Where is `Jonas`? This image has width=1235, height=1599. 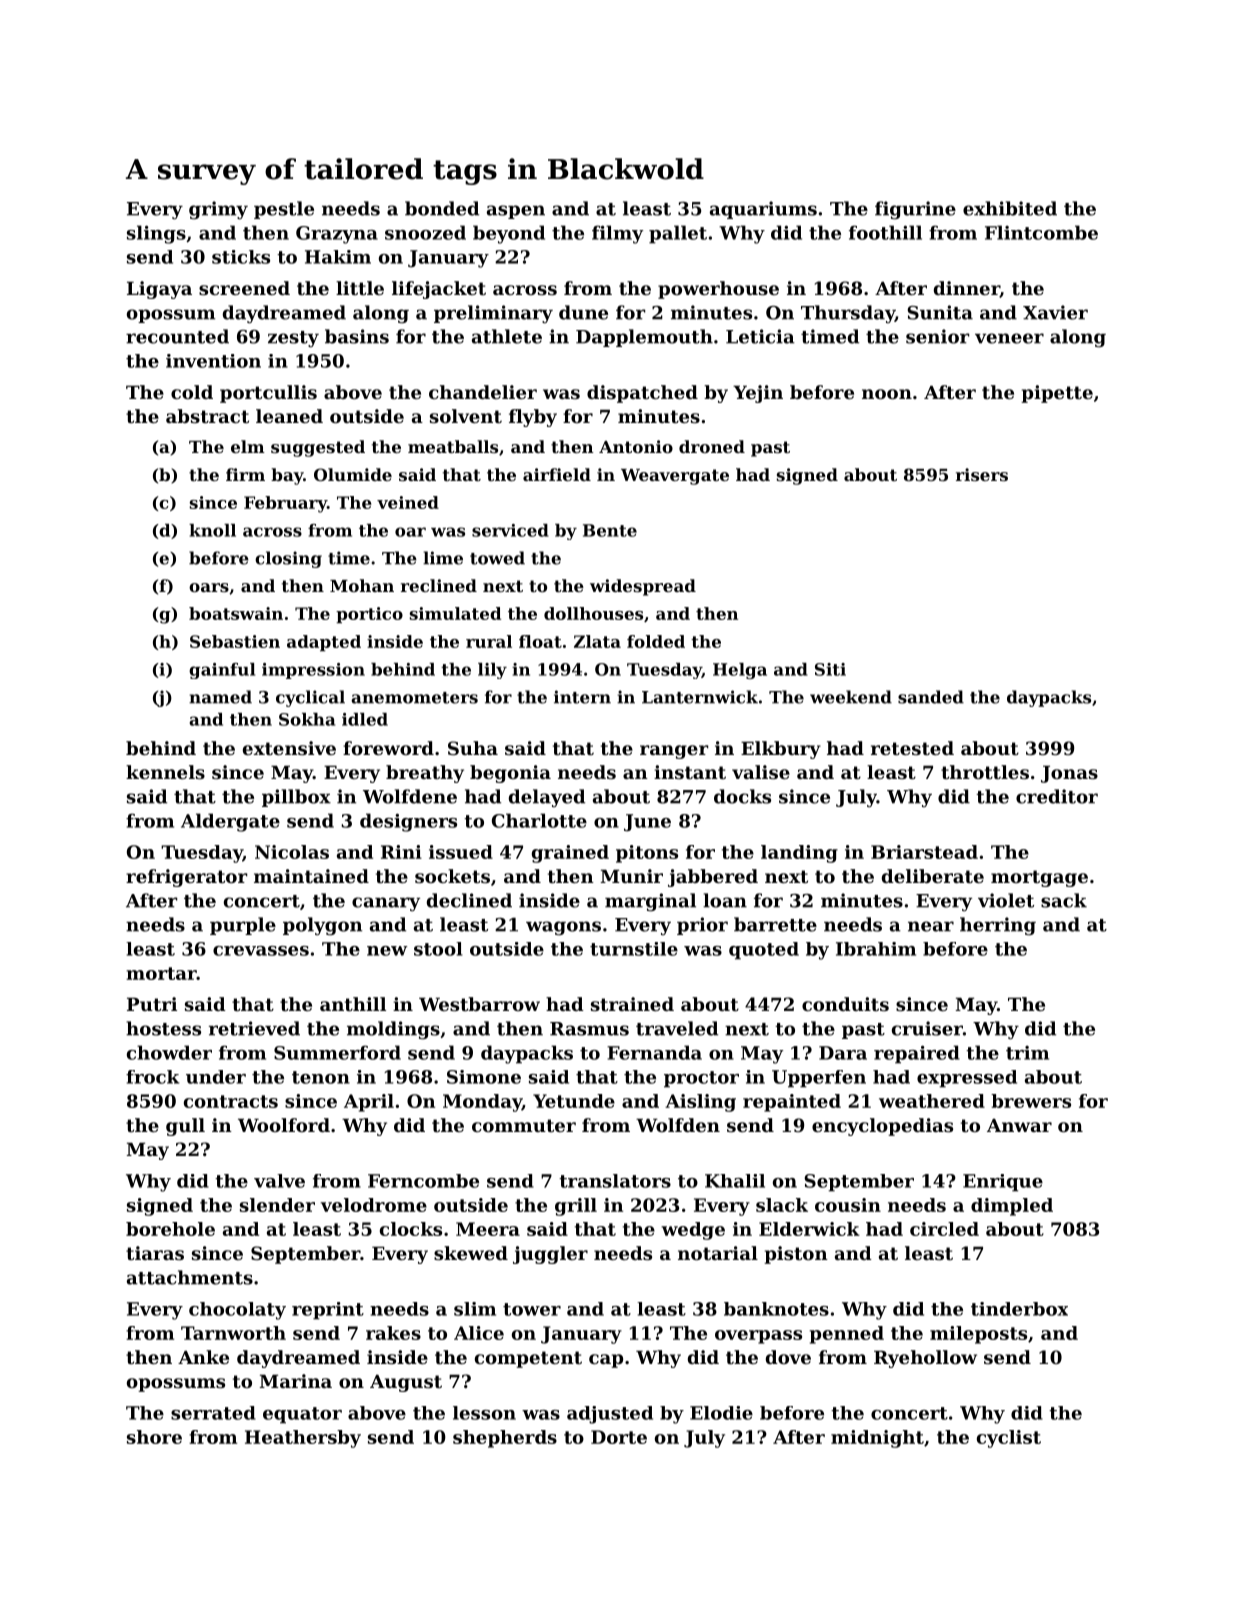 Jonas is located at coordinates (1069, 774).
